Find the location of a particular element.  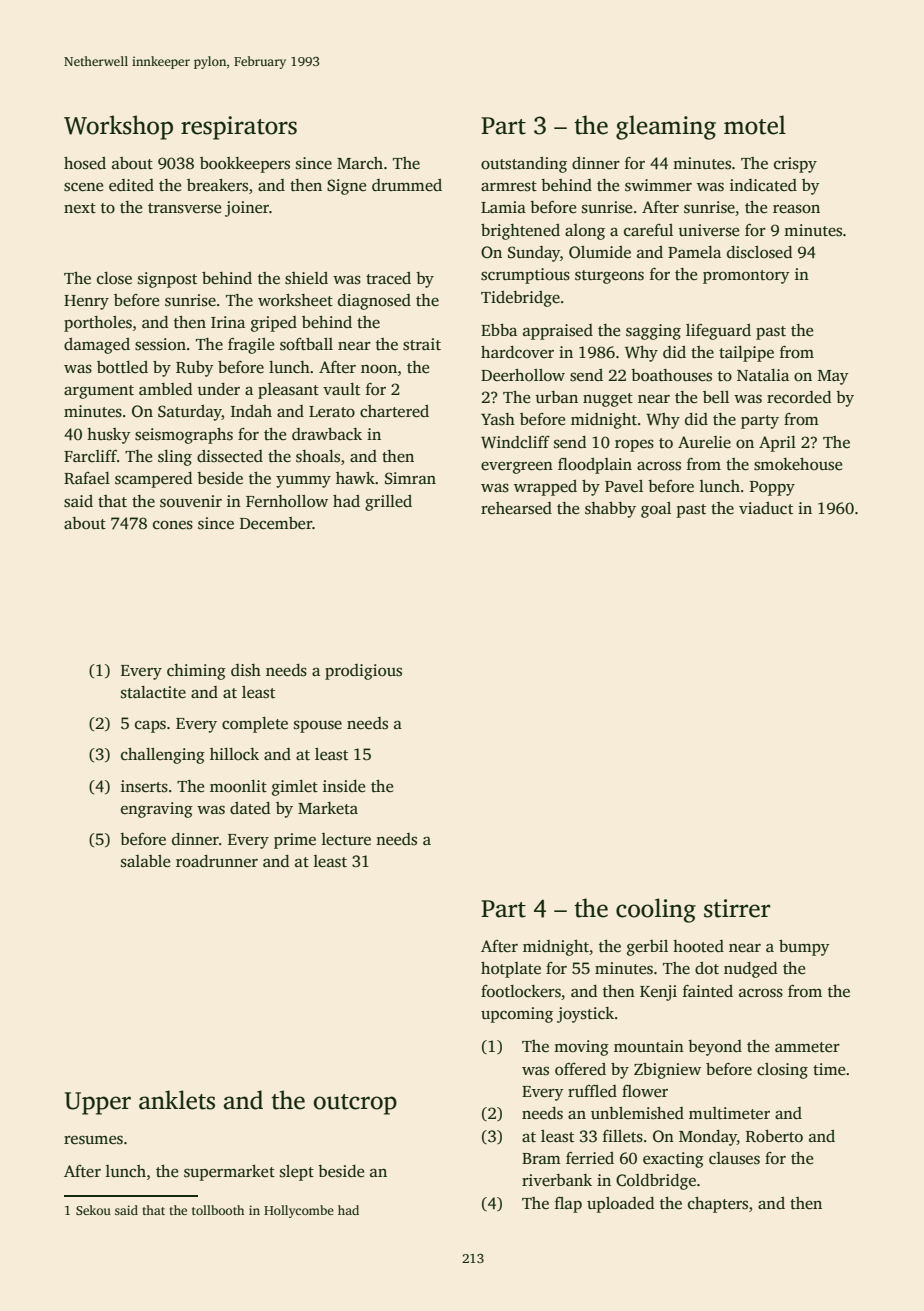

respirators is located at coordinates (239, 128).
